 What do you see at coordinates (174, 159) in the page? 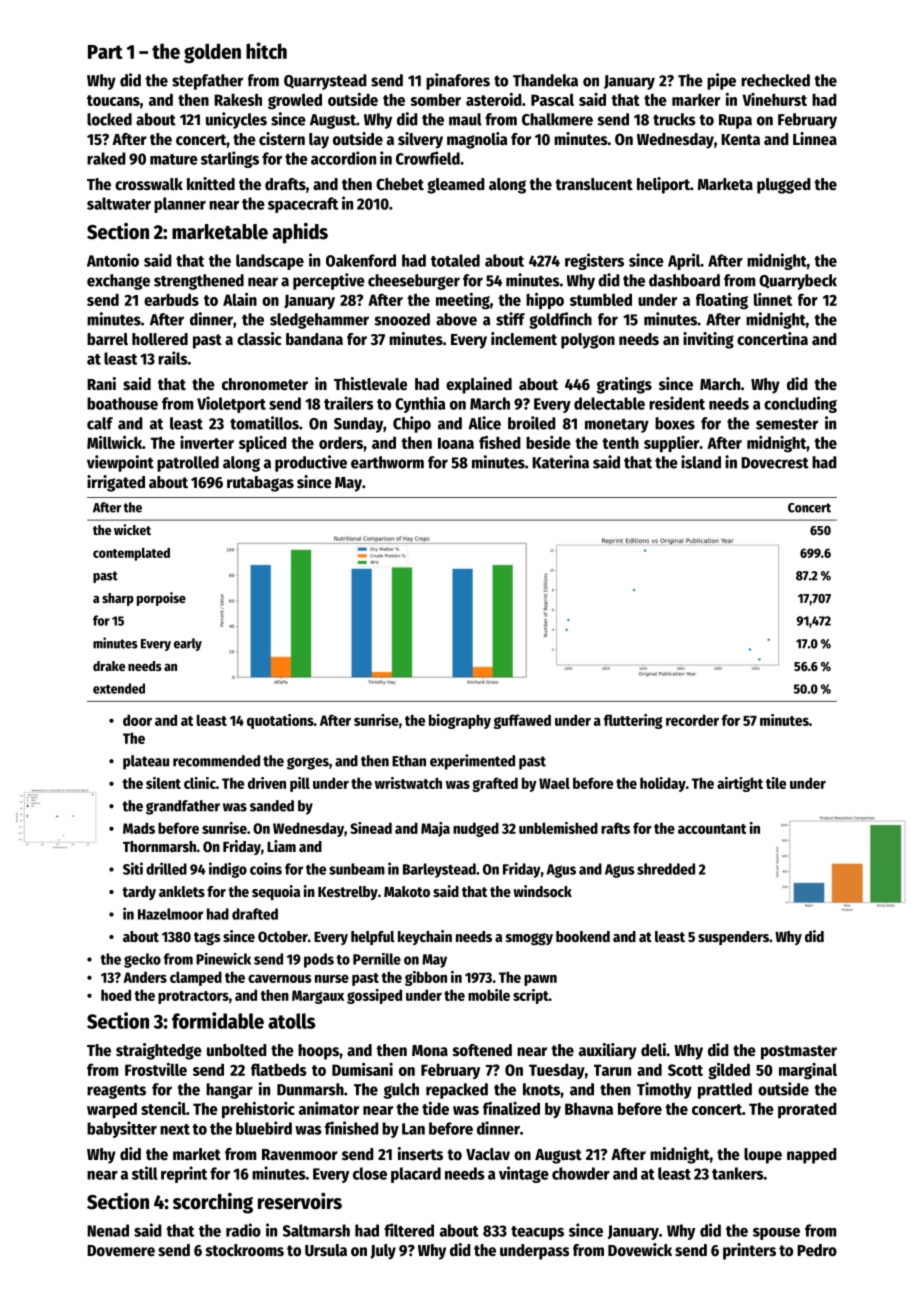
I see `mature` at bounding box center [174, 159].
